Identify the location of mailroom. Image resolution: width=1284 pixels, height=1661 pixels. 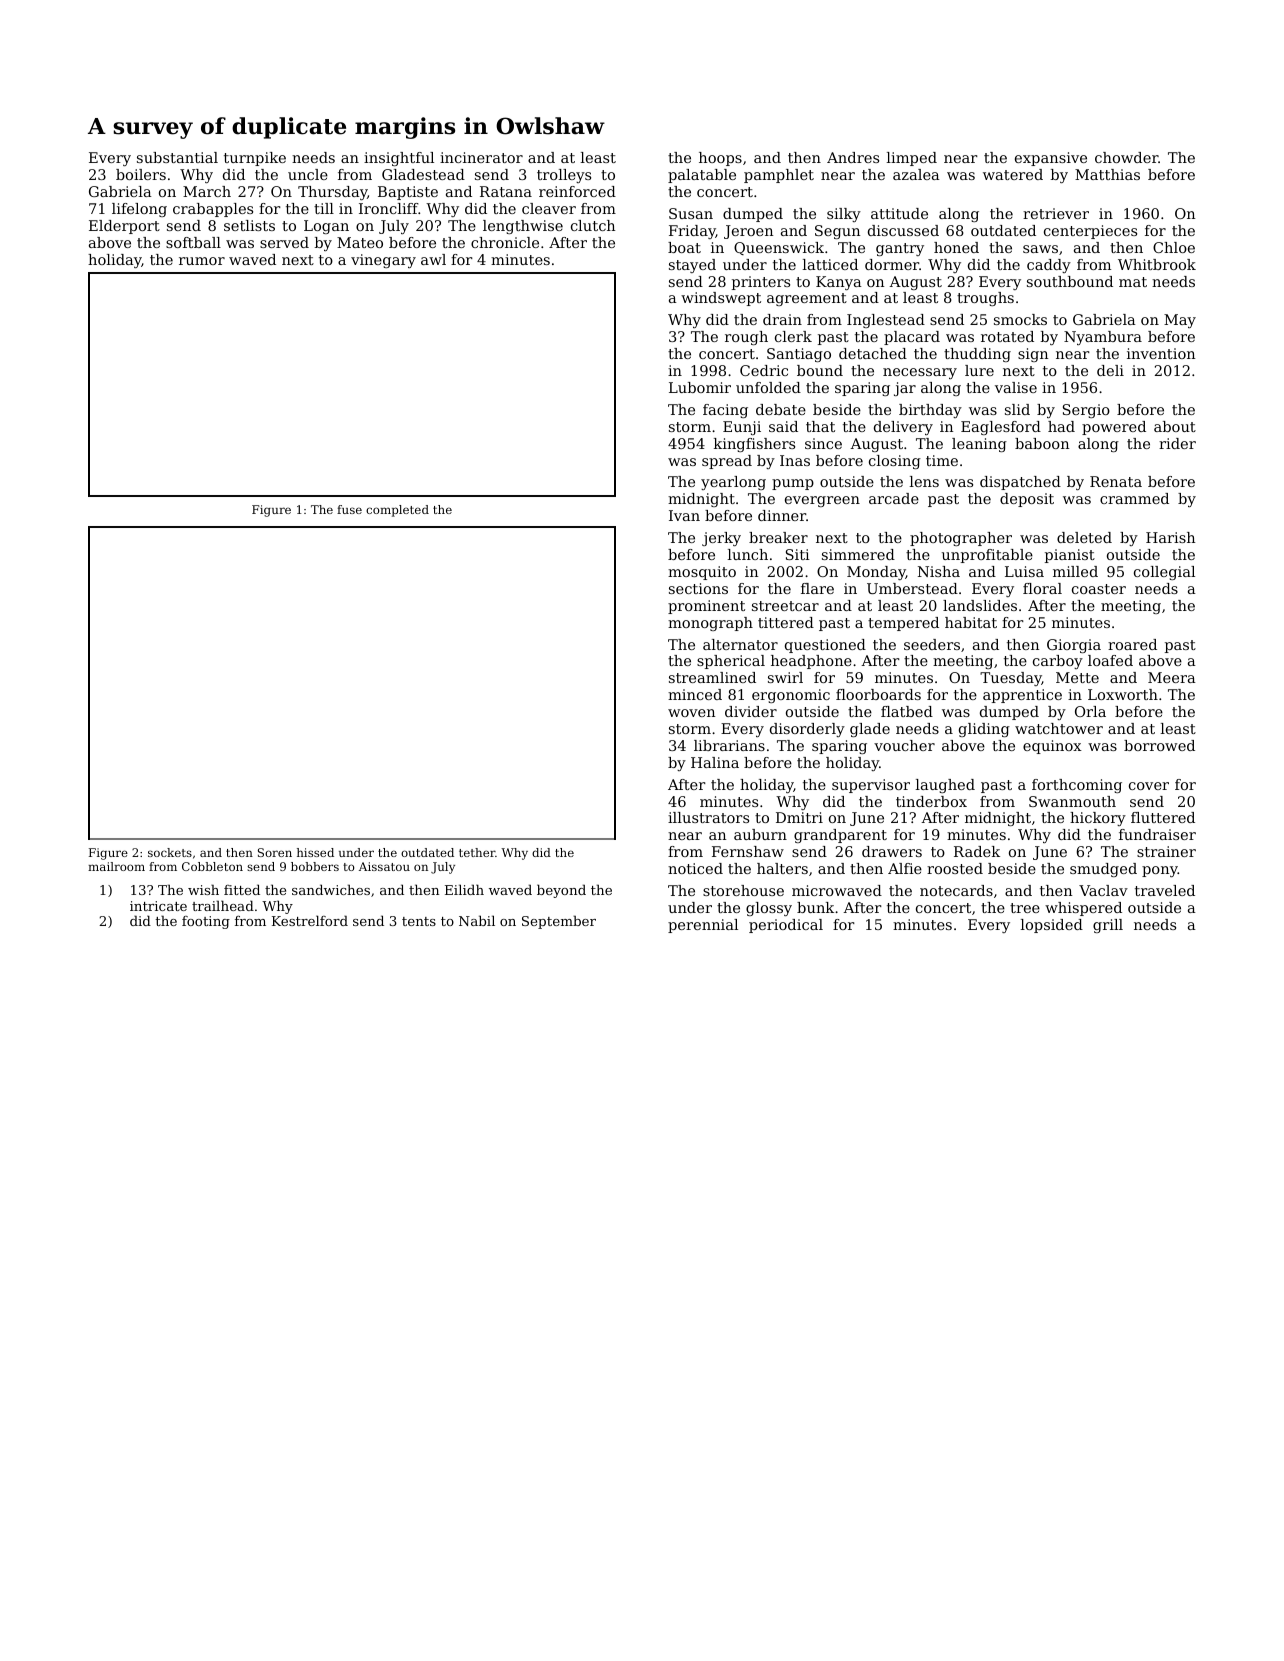
(116, 866).
